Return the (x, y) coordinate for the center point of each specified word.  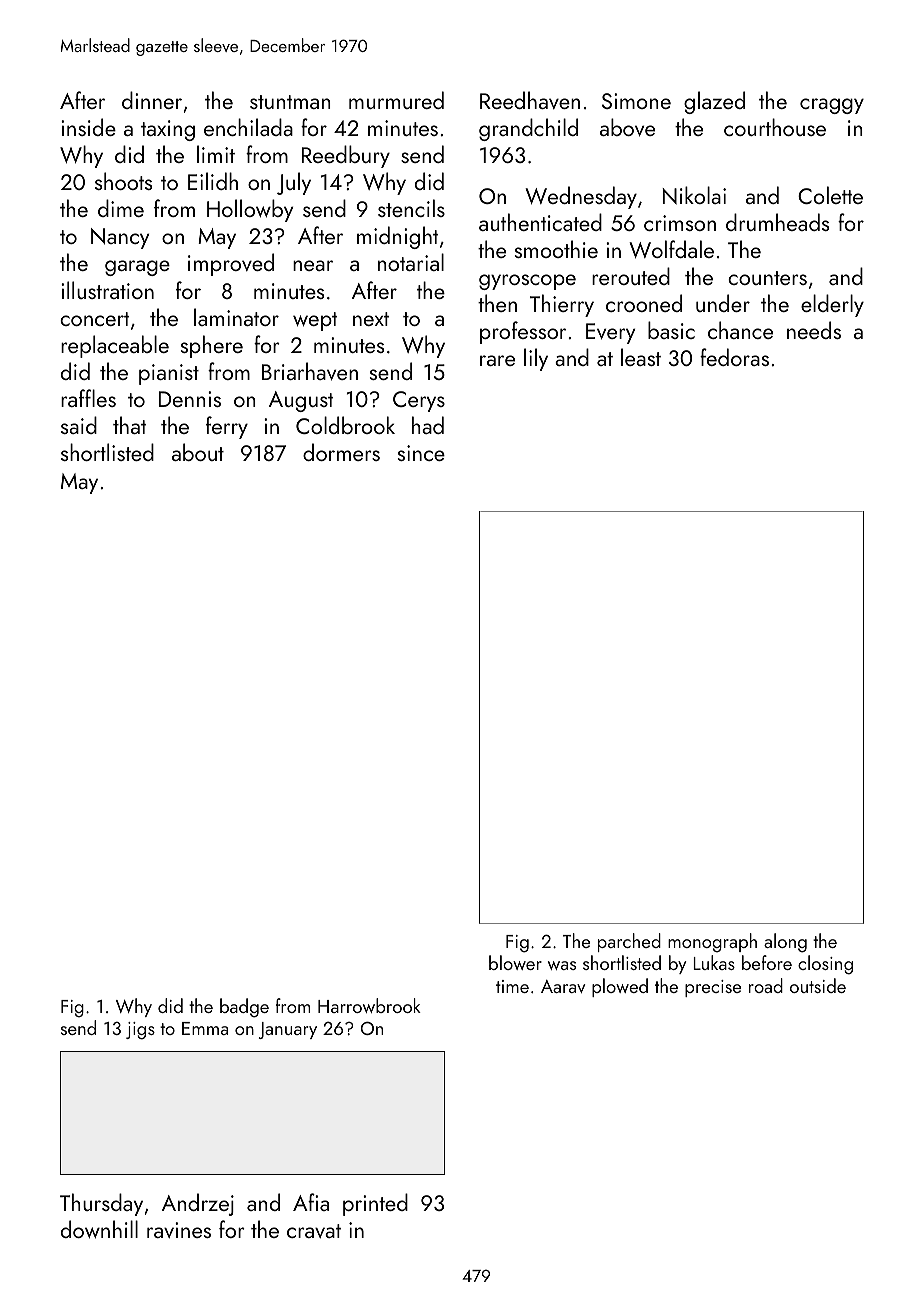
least (641, 357)
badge (244, 1008)
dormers (341, 452)
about (198, 452)
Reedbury (346, 156)
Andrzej (198, 1204)
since (421, 453)
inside (88, 127)
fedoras (734, 357)
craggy (832, 106)
